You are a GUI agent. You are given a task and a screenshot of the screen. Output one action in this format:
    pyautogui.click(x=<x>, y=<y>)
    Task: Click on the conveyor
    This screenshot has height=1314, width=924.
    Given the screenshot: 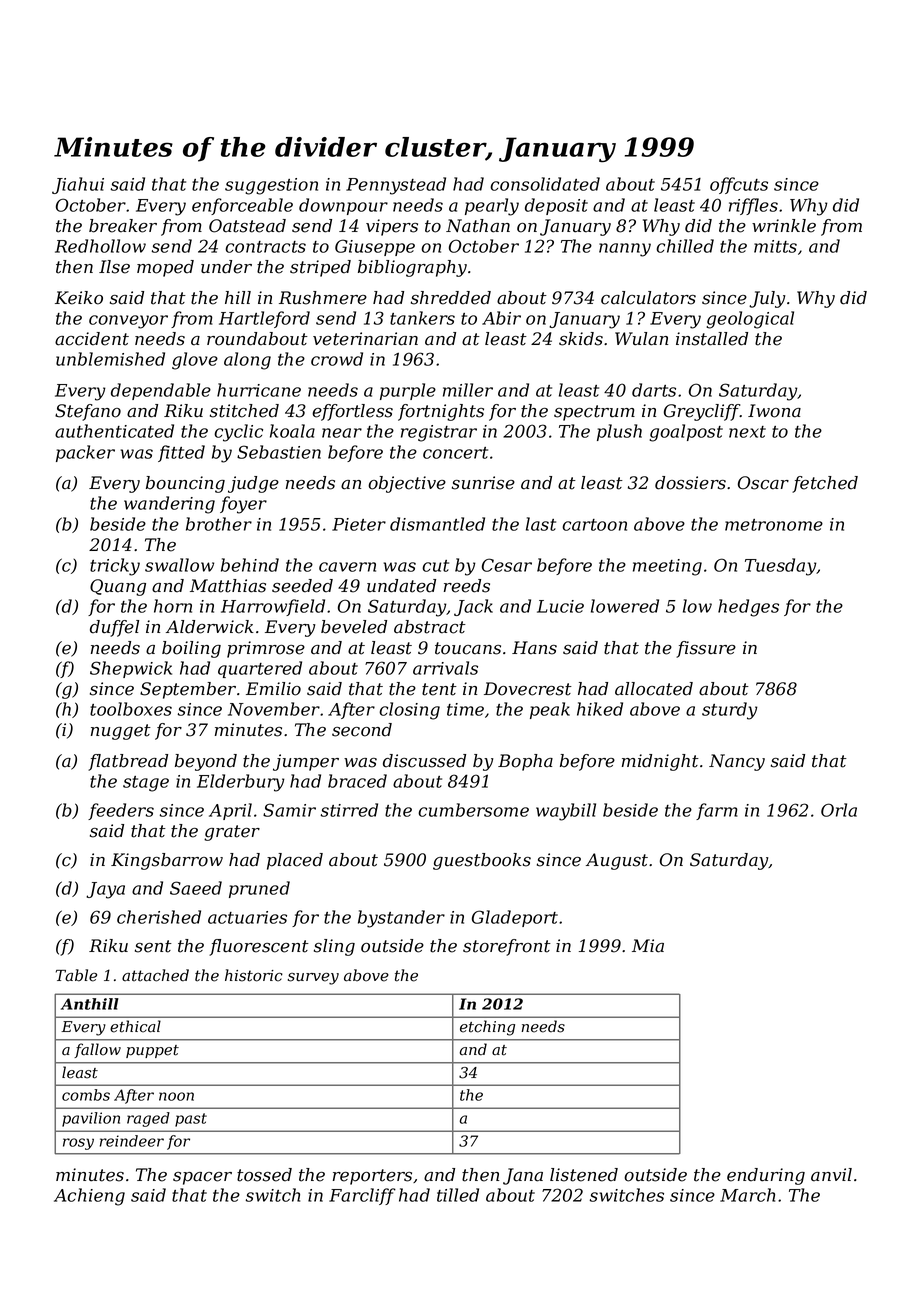 What is the action you would take?
    pyautogui.click(x=128, y=322)
